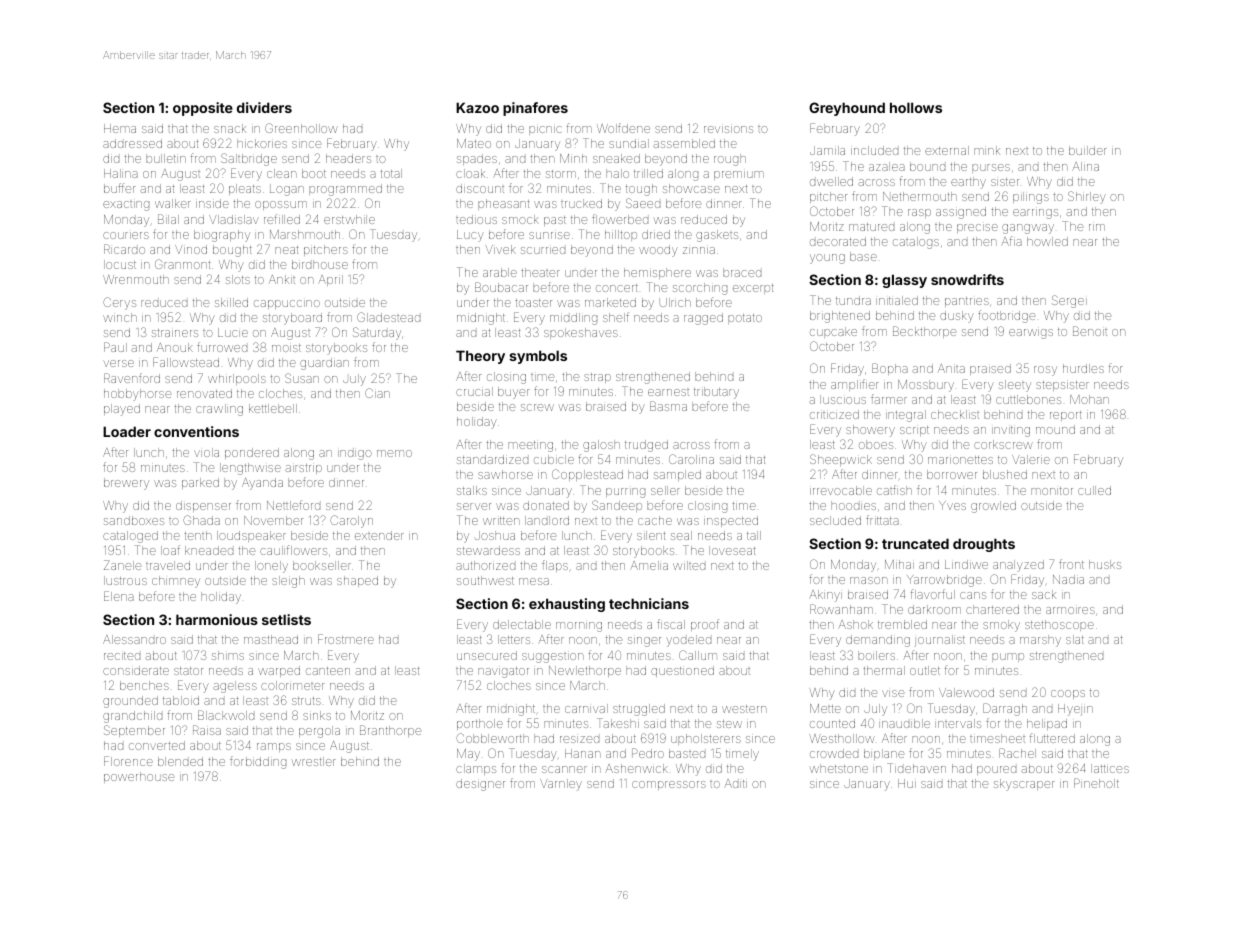 The image size is (1233, 952). Describe the element at coordinates (546, 505) in the screenshot. I see `donated` at that location.
